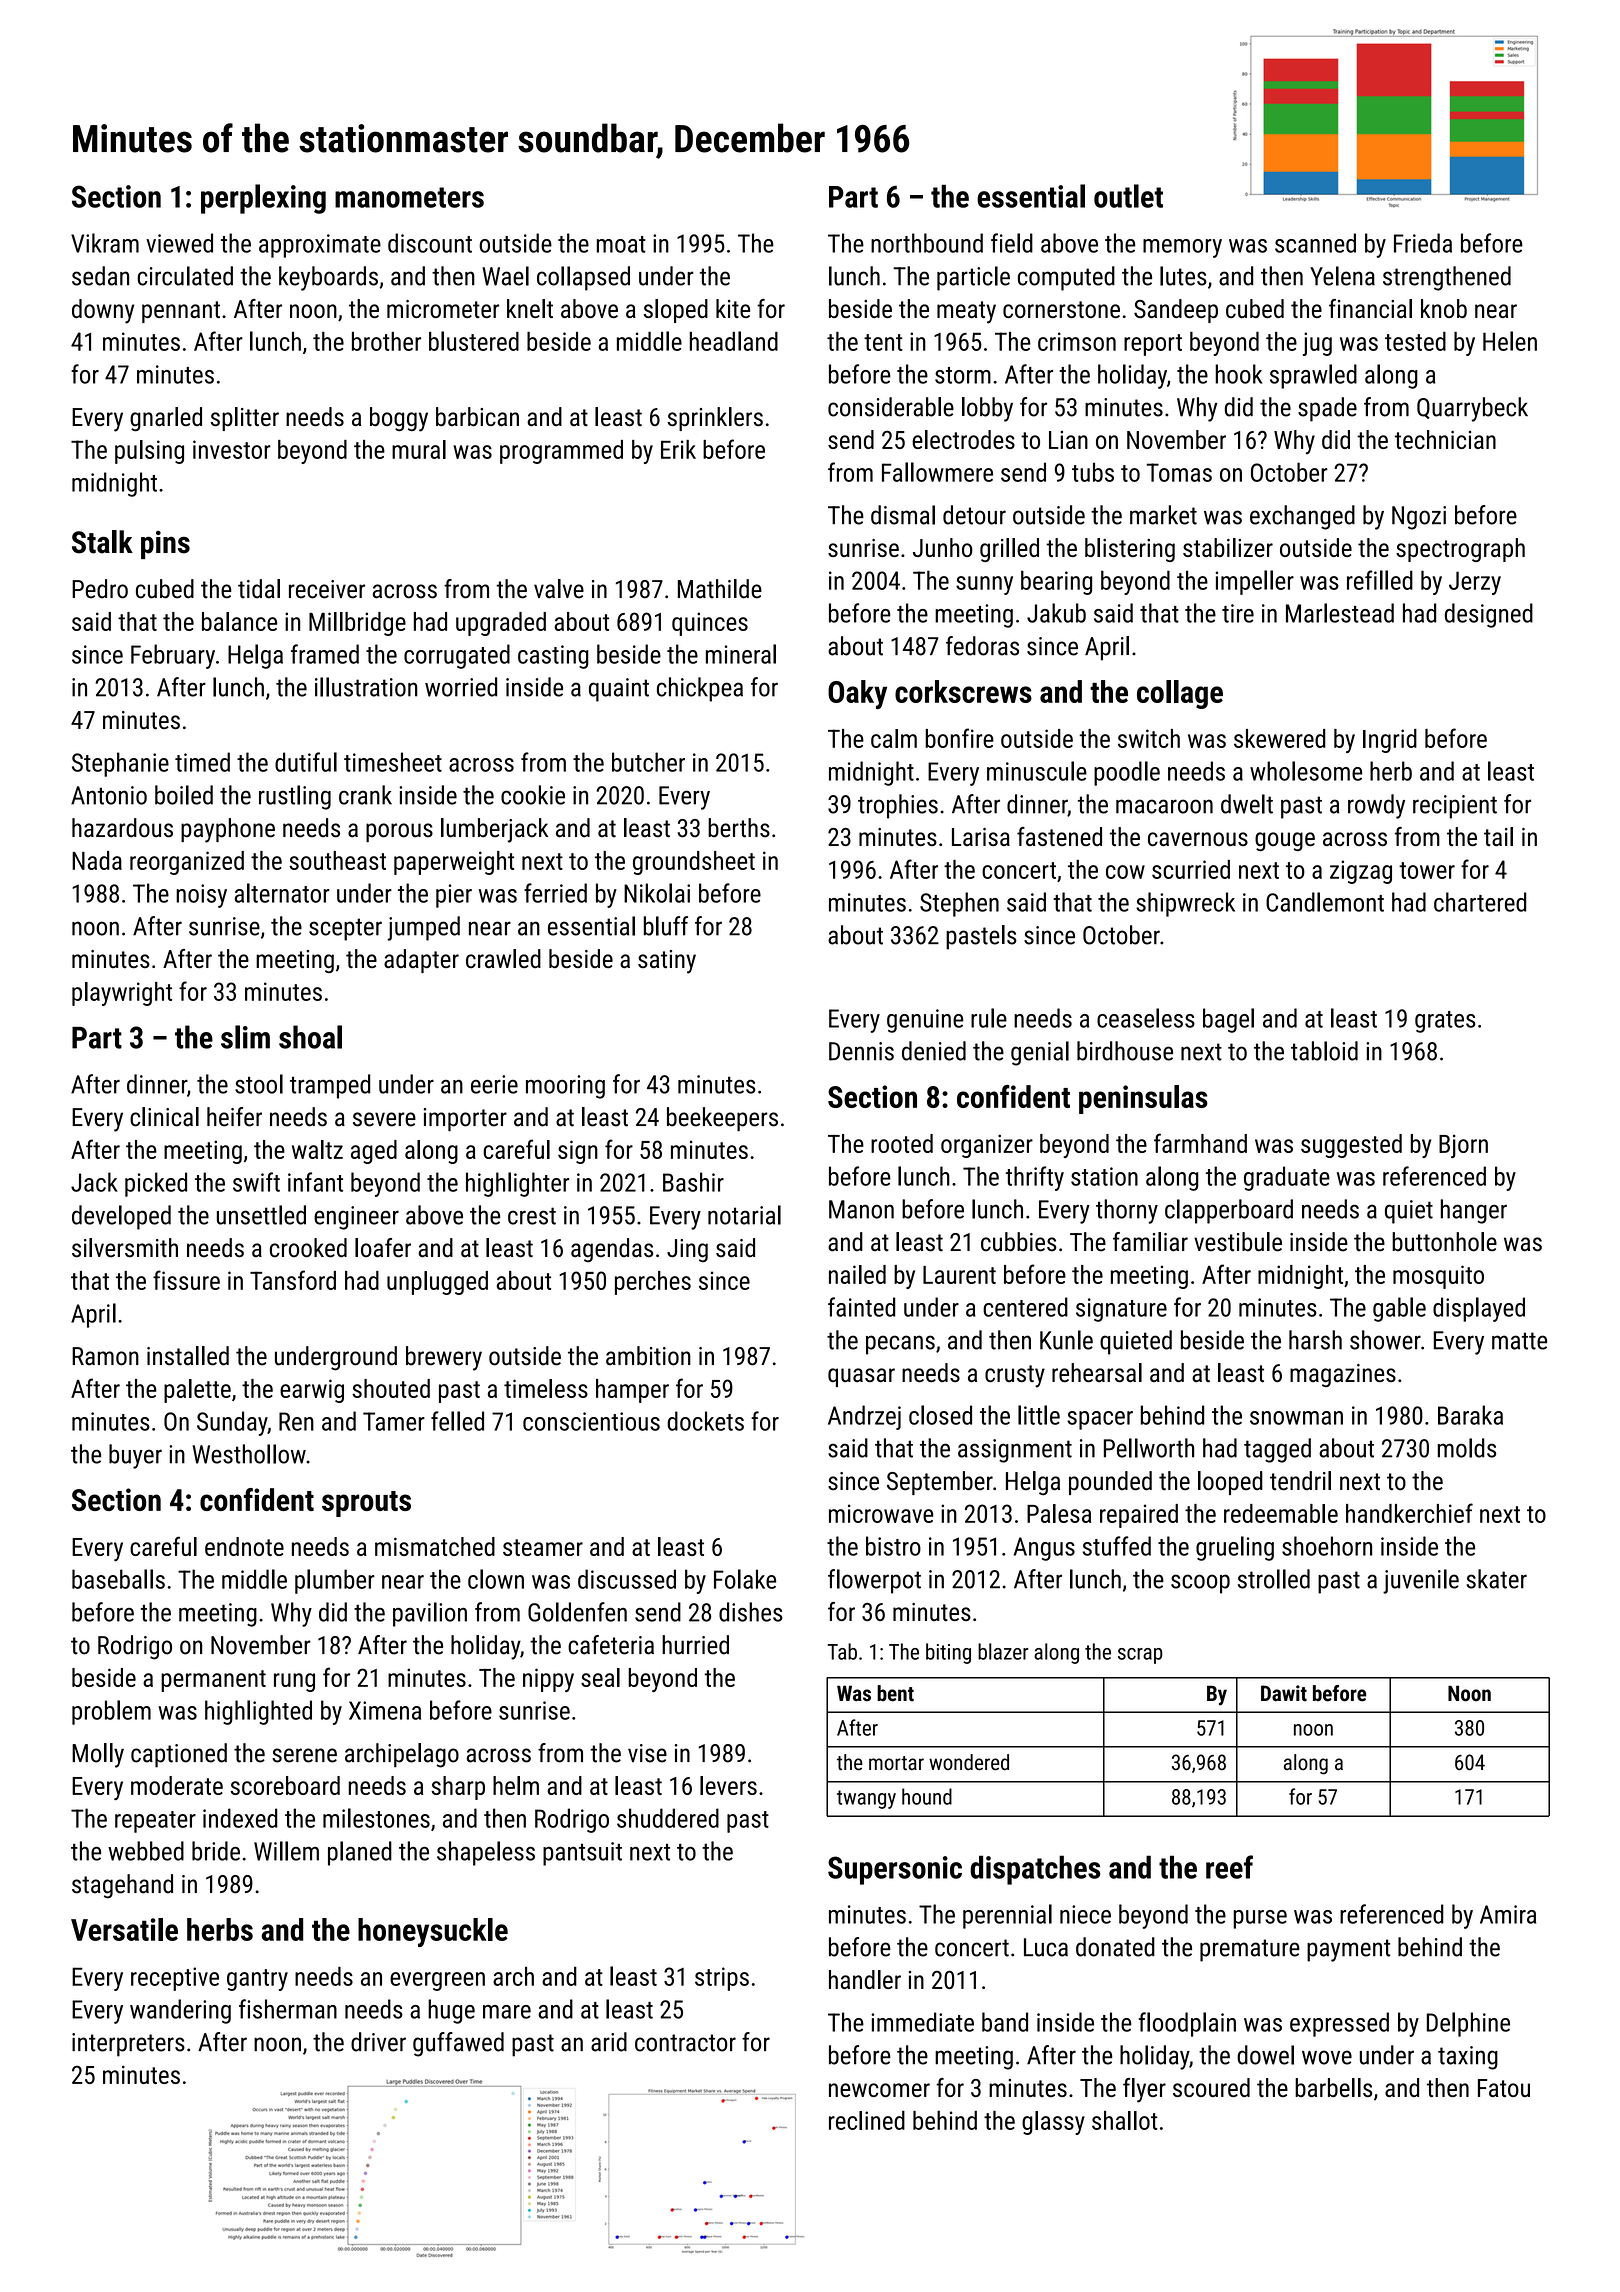  Describe the element at coordinates (667, 962) in the screenshot. I see `satiny` at that location.
